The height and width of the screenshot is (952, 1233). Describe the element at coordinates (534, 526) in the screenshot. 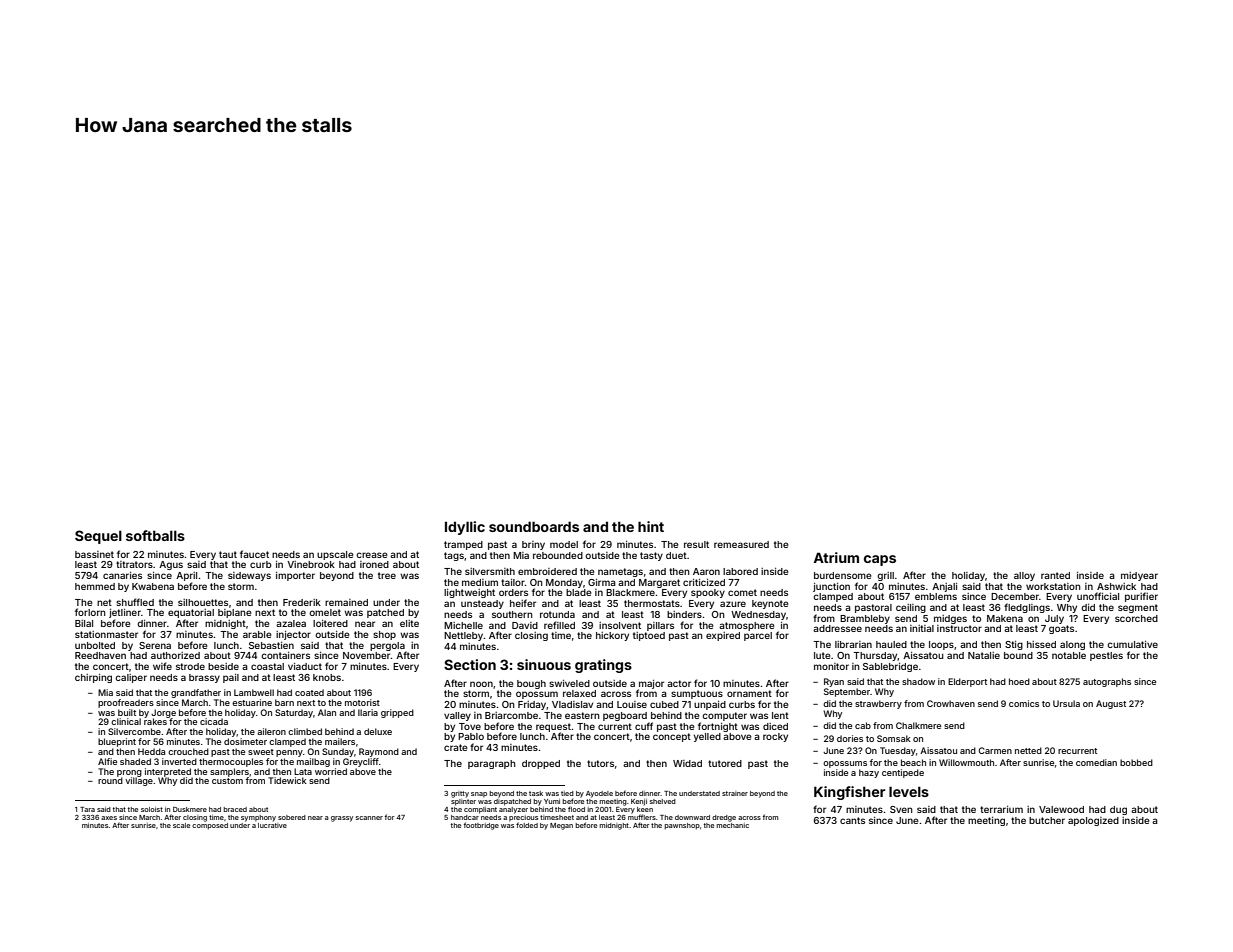

I see `soundboards` at that location.
